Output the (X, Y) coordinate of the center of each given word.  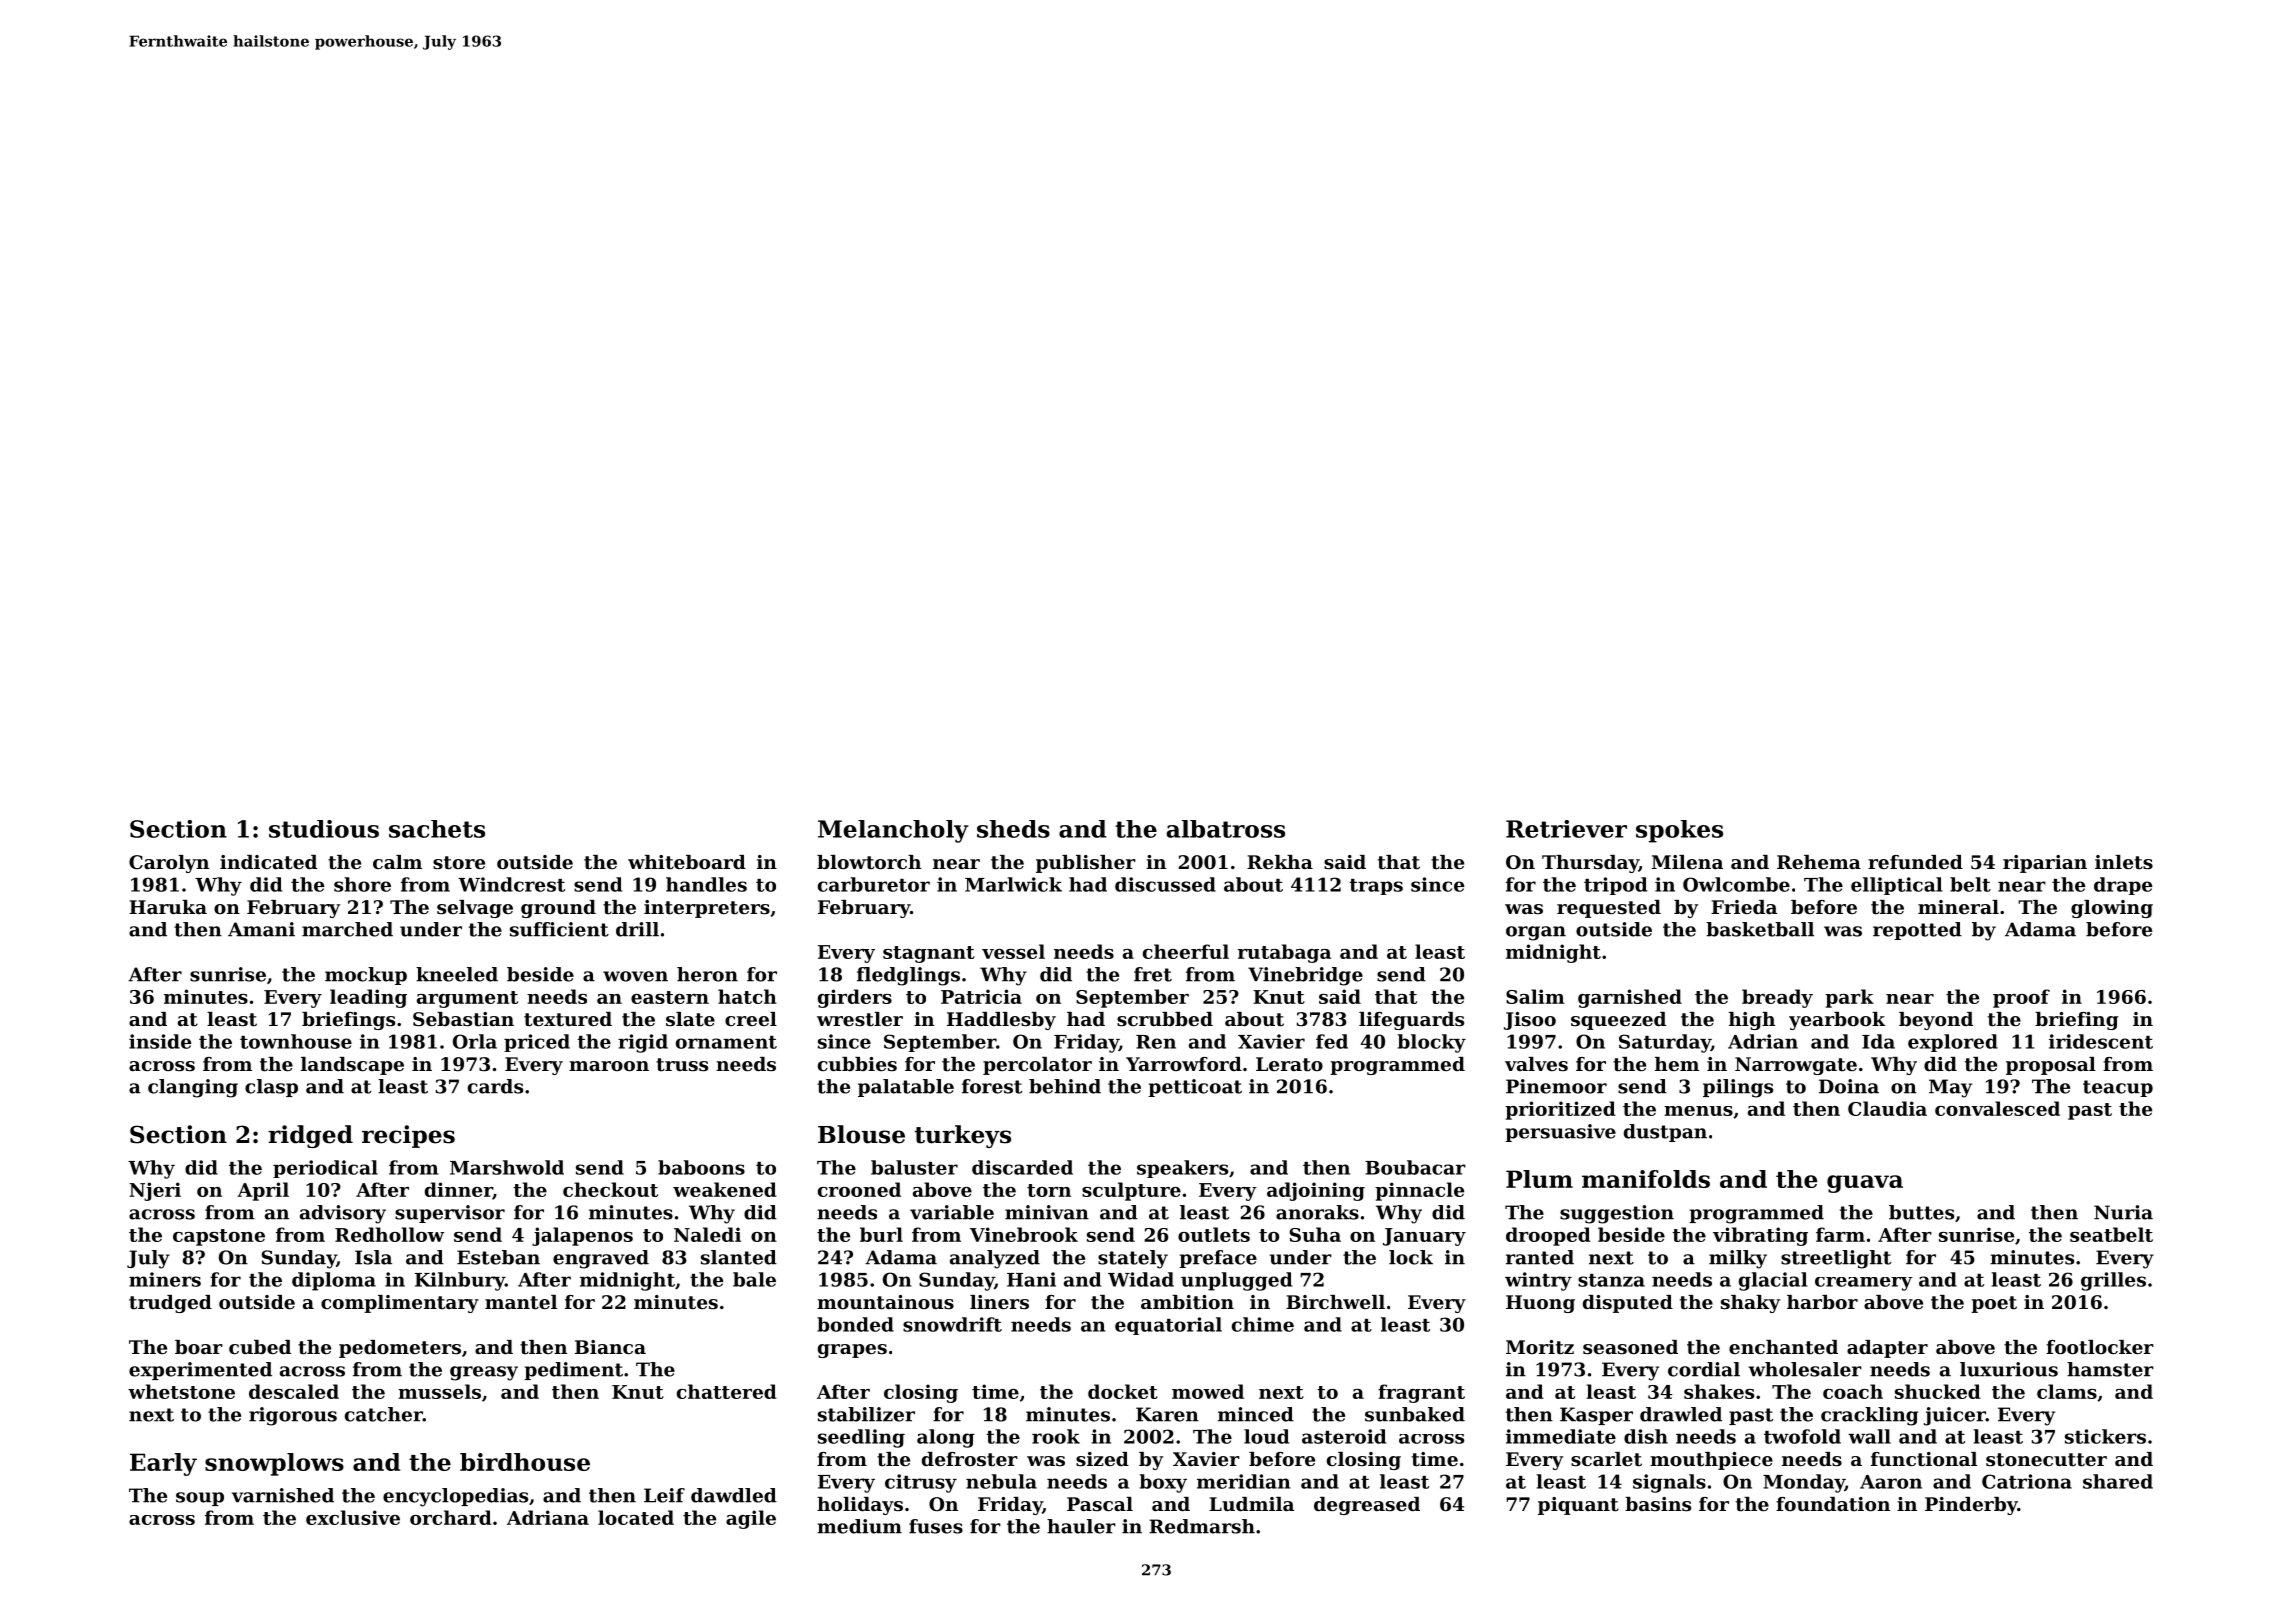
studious (324, 829)
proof (2021, 998)
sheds (1013, 829)
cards (495, 1086)
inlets (2124, 862)
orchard (451, 1517)
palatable (906, 1088)
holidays (860, 1506)
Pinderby (1971, 1506)
